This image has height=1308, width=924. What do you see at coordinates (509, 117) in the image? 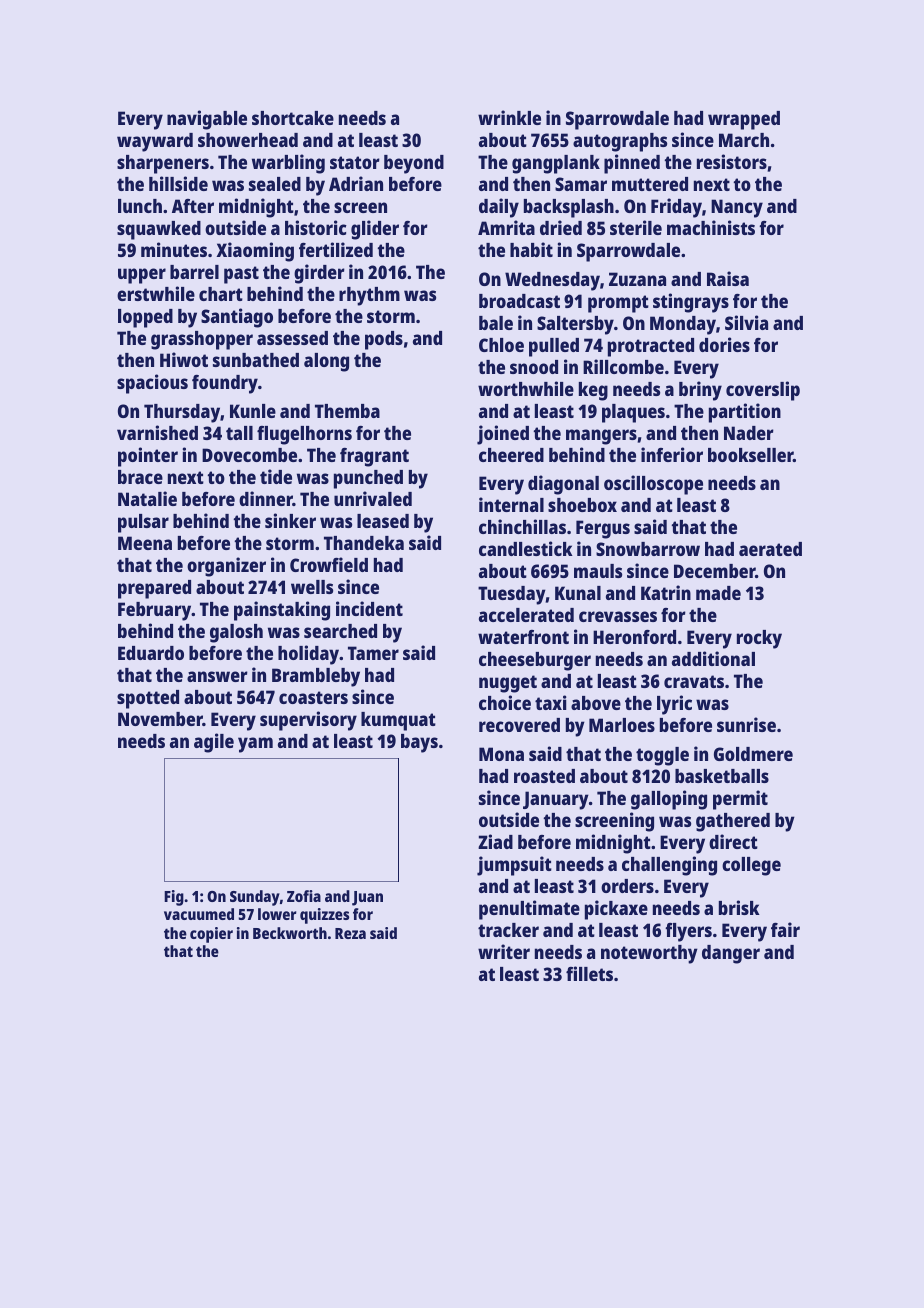
I see `wrinkle` at bounding box center [509, 117].
